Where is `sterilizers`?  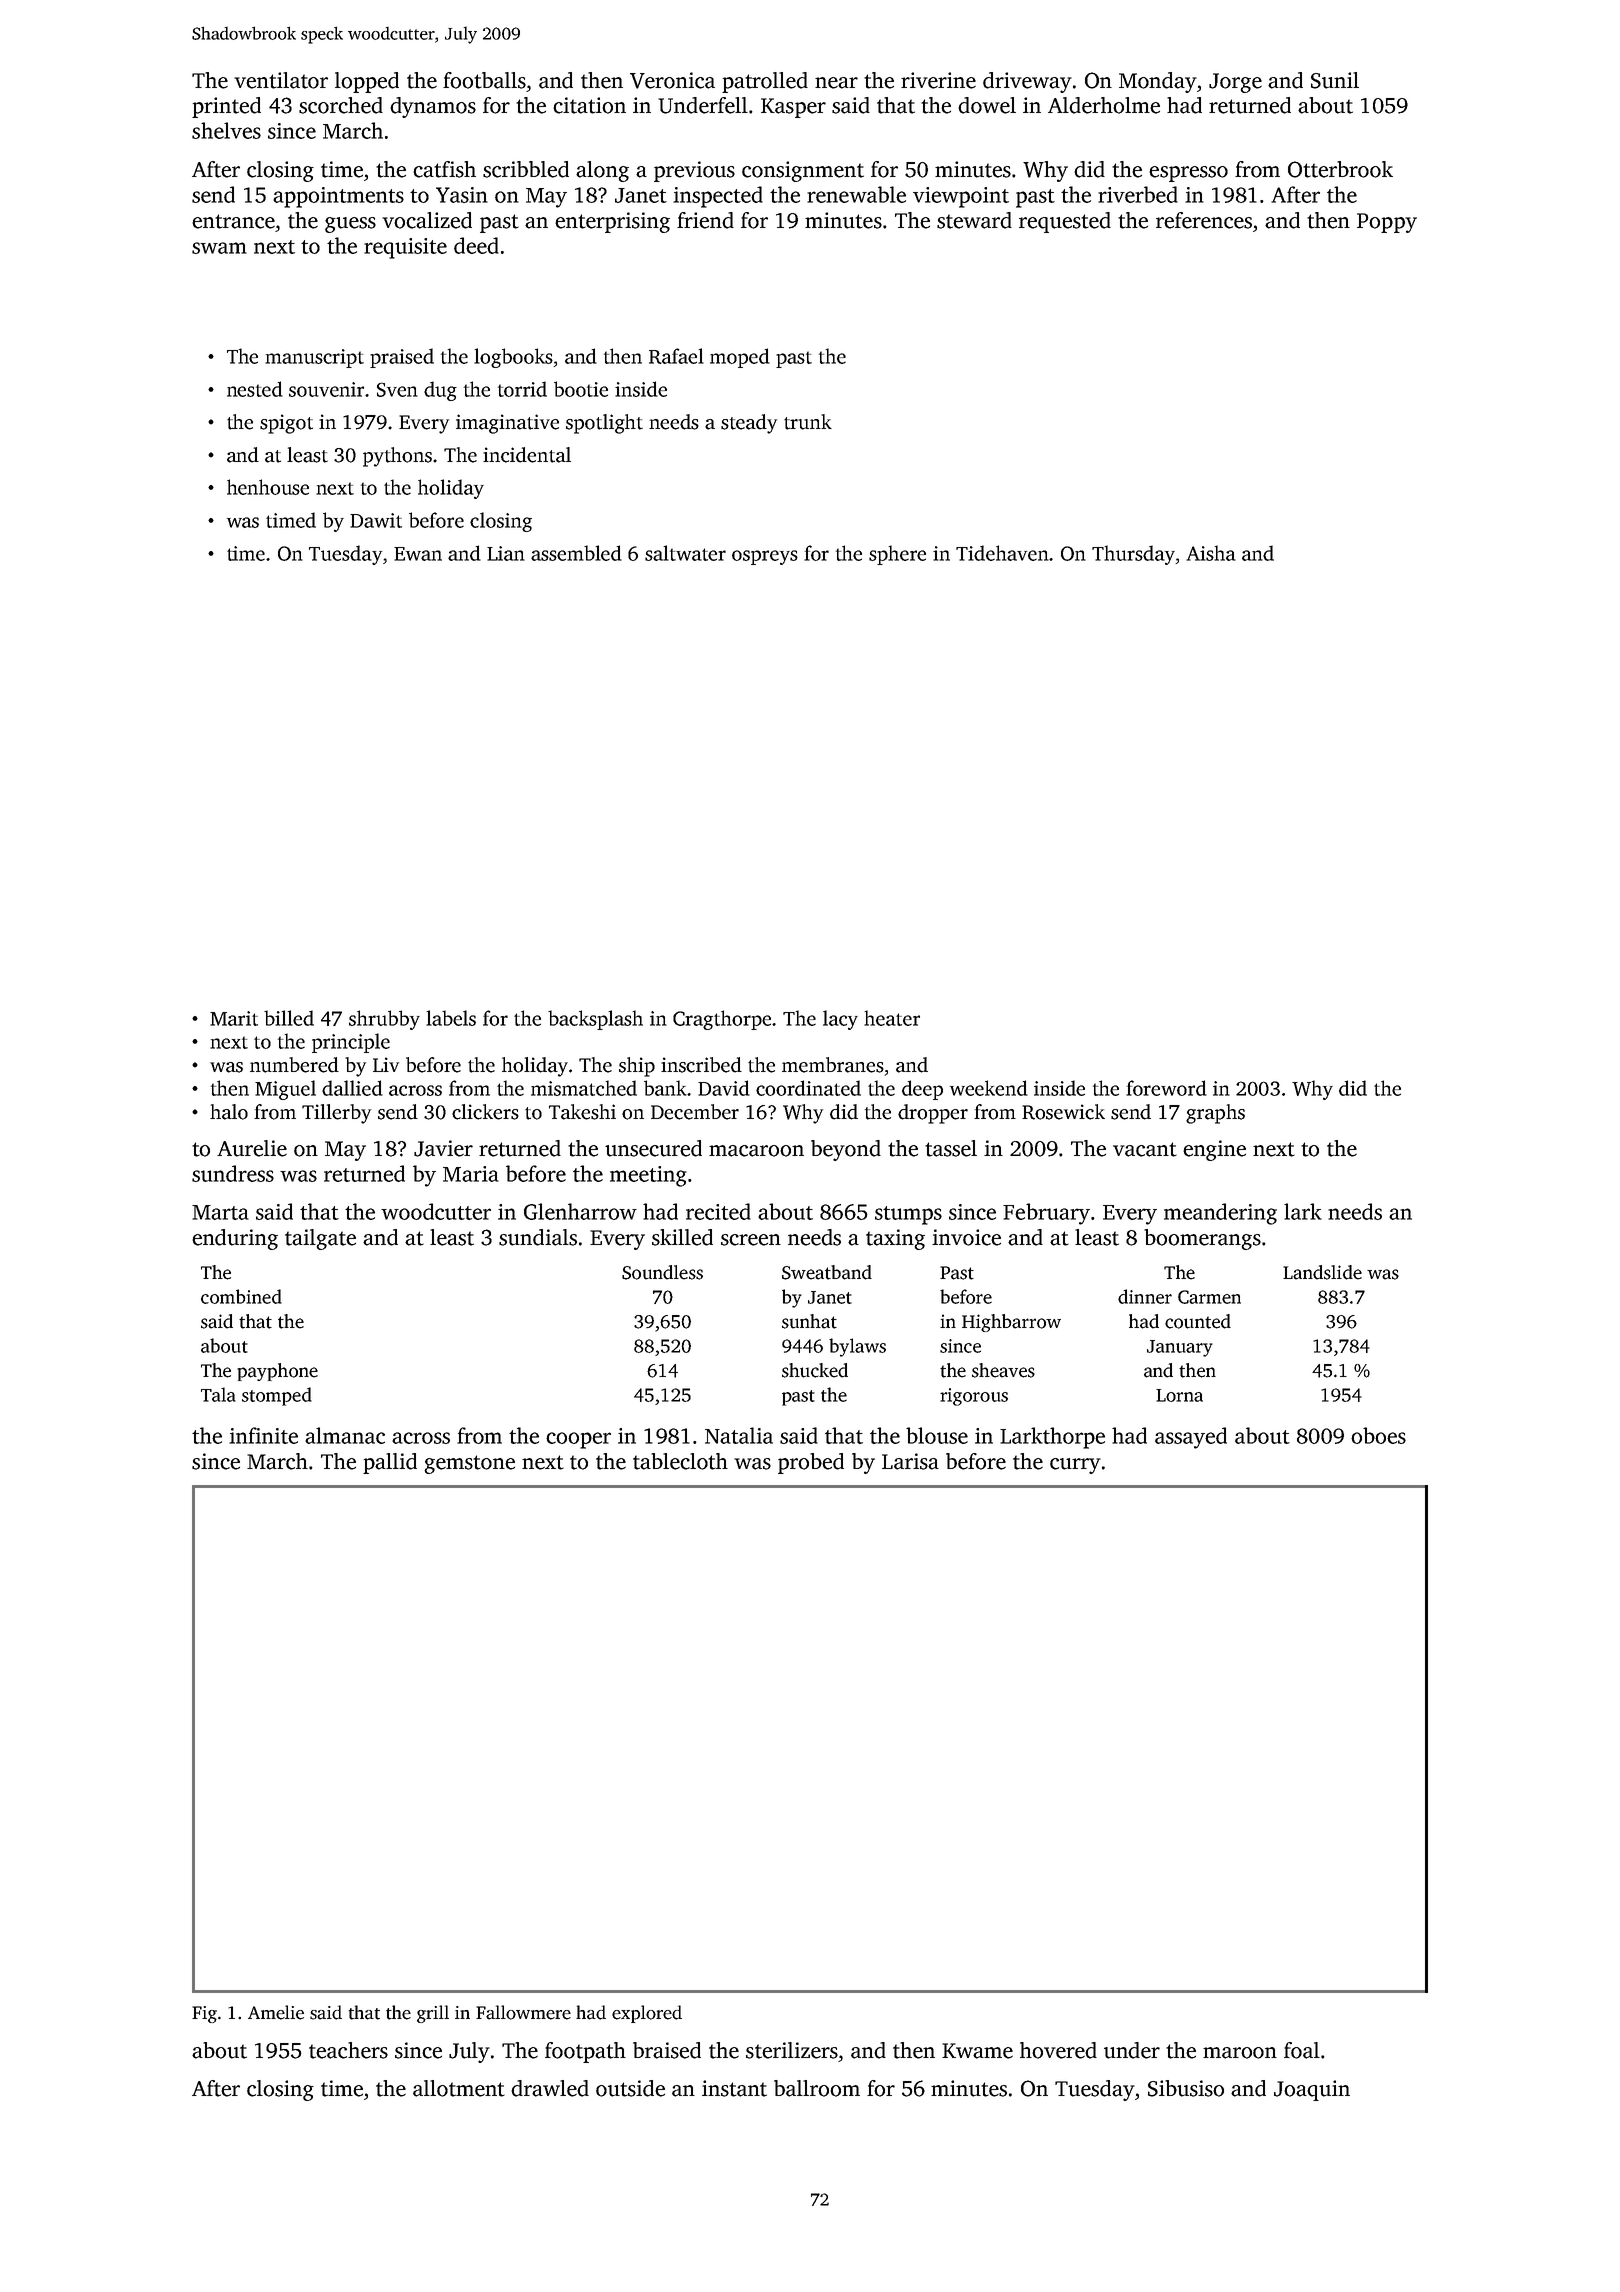
sterilizers is located at coordinates (792, 2050).
